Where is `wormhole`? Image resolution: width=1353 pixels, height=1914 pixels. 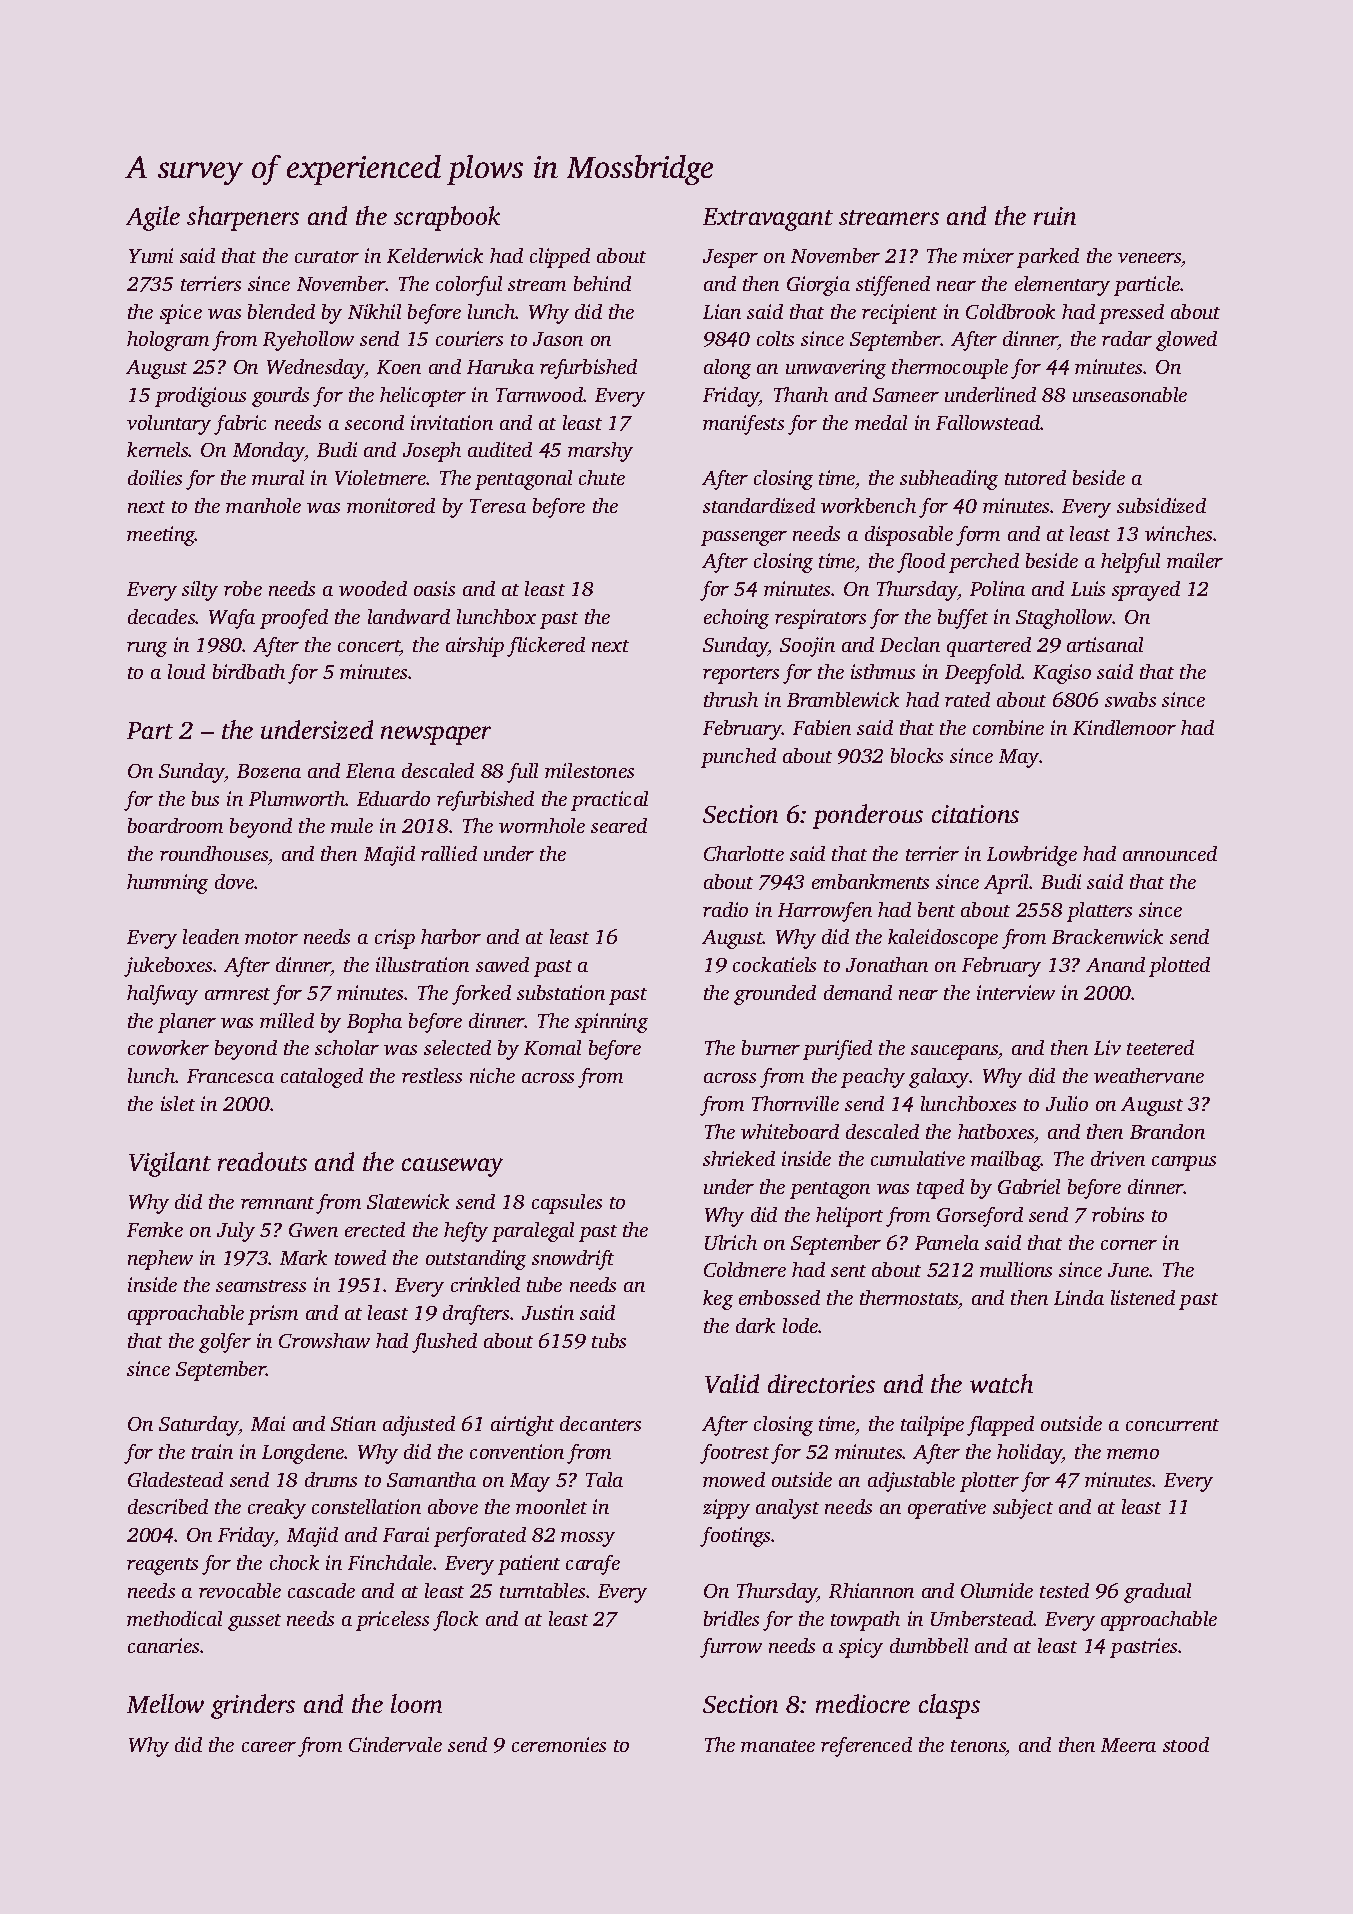
wormhole is located at coordinates (542, 825).
